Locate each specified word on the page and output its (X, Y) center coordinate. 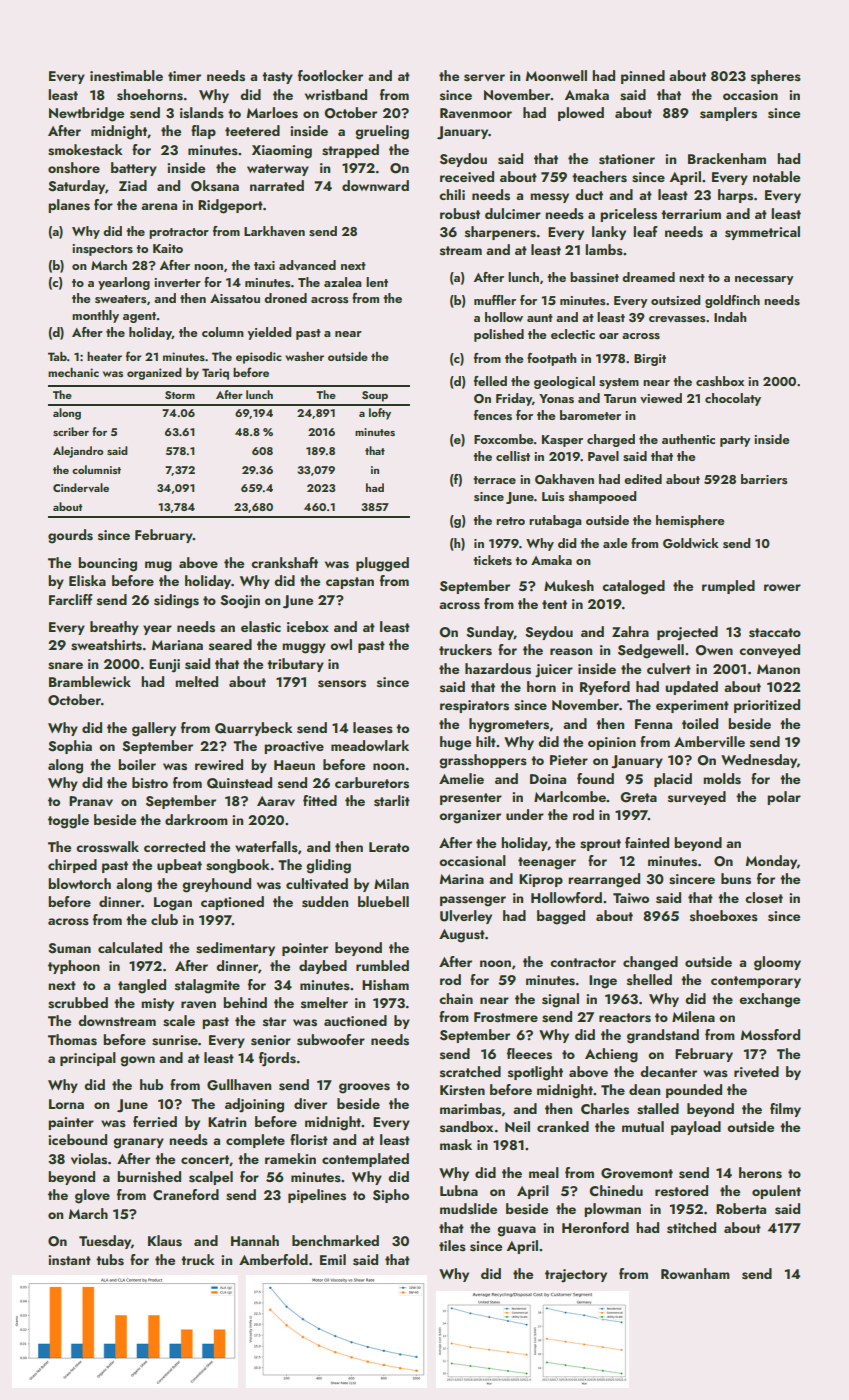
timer (184, 76)
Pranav (91, 801)
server (484, 78)
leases (373, 728)
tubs (110, 1260)
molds (722, 779)
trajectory (576, 1276)
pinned (643, 77)
